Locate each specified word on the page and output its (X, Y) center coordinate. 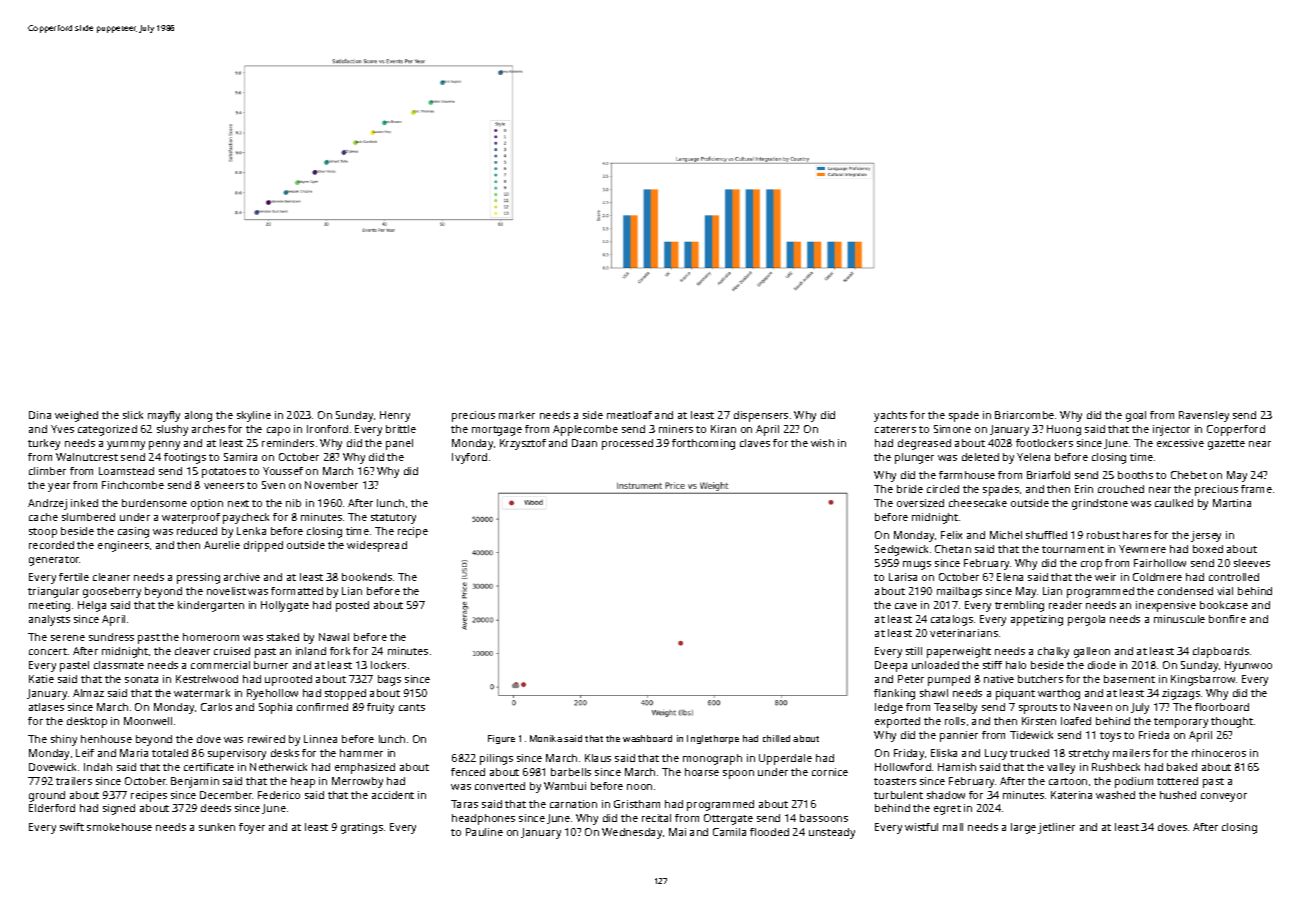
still (914, 651)
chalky (1053, 652)
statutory (393, 519)
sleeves (1252, 563)
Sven (273, 485)
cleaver (192, 651)
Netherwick (278, 767)
